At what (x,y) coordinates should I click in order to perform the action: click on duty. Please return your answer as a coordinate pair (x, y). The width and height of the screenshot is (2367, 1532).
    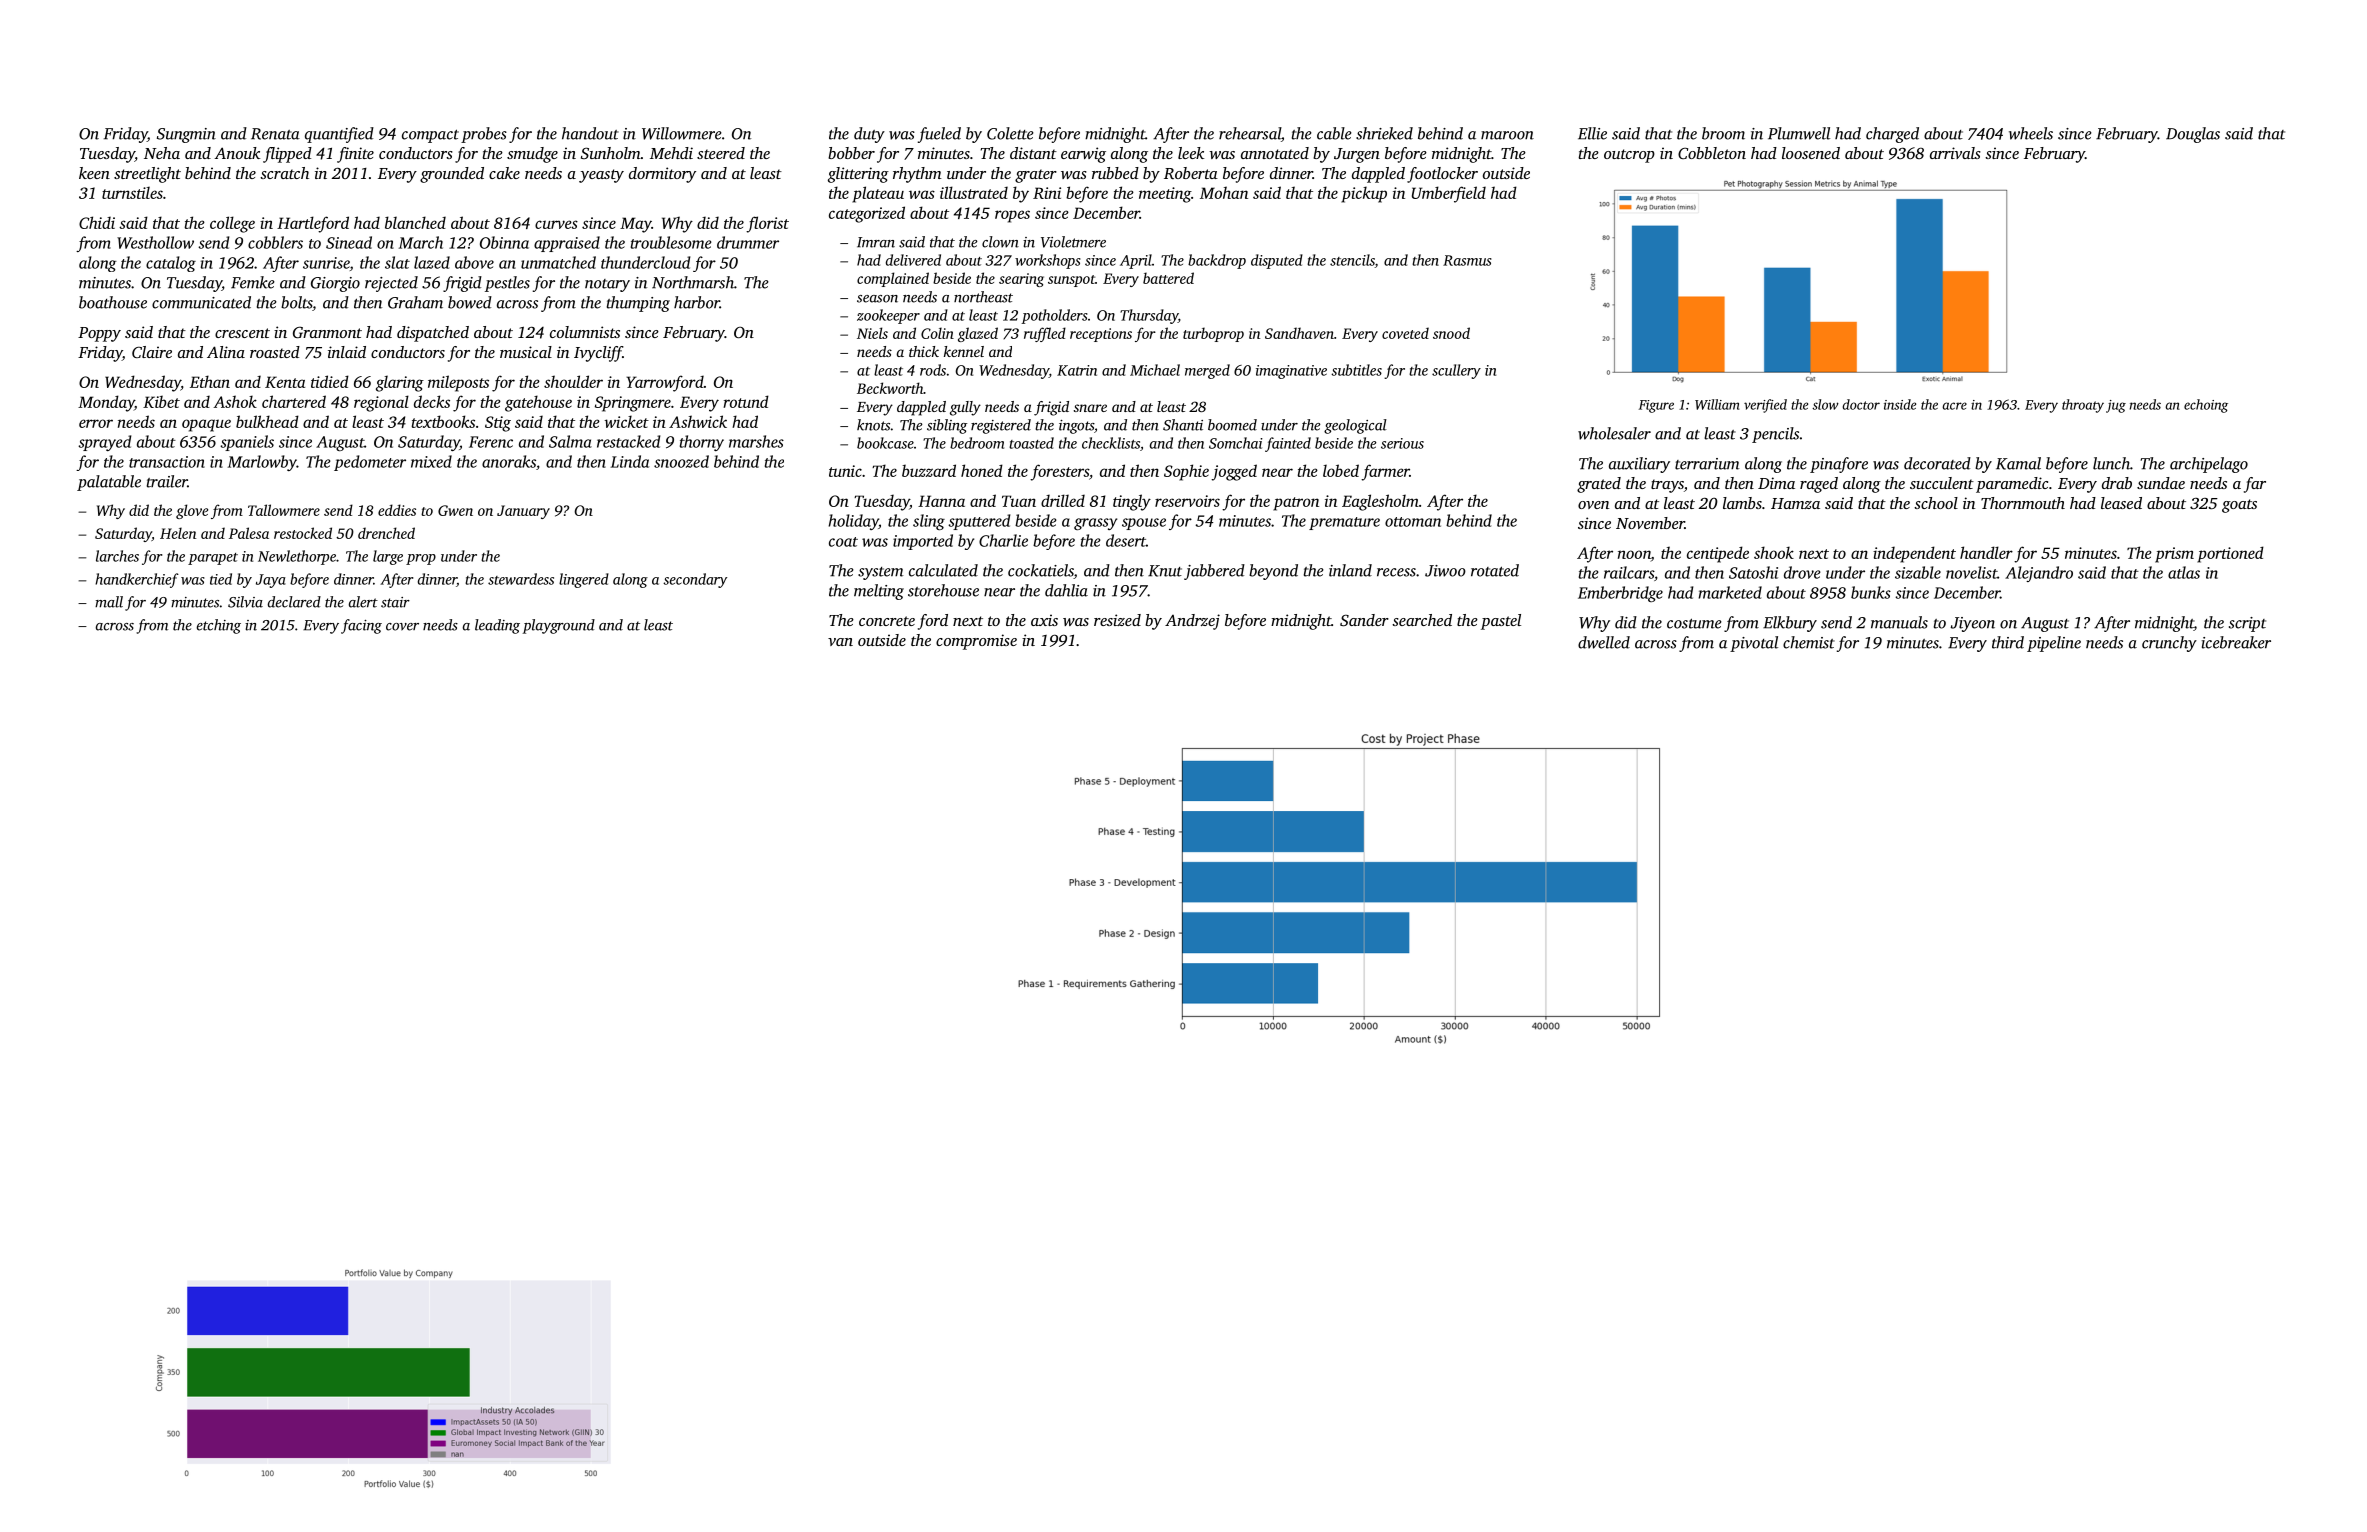
    Looking at the image, I should click on (869, 135).
